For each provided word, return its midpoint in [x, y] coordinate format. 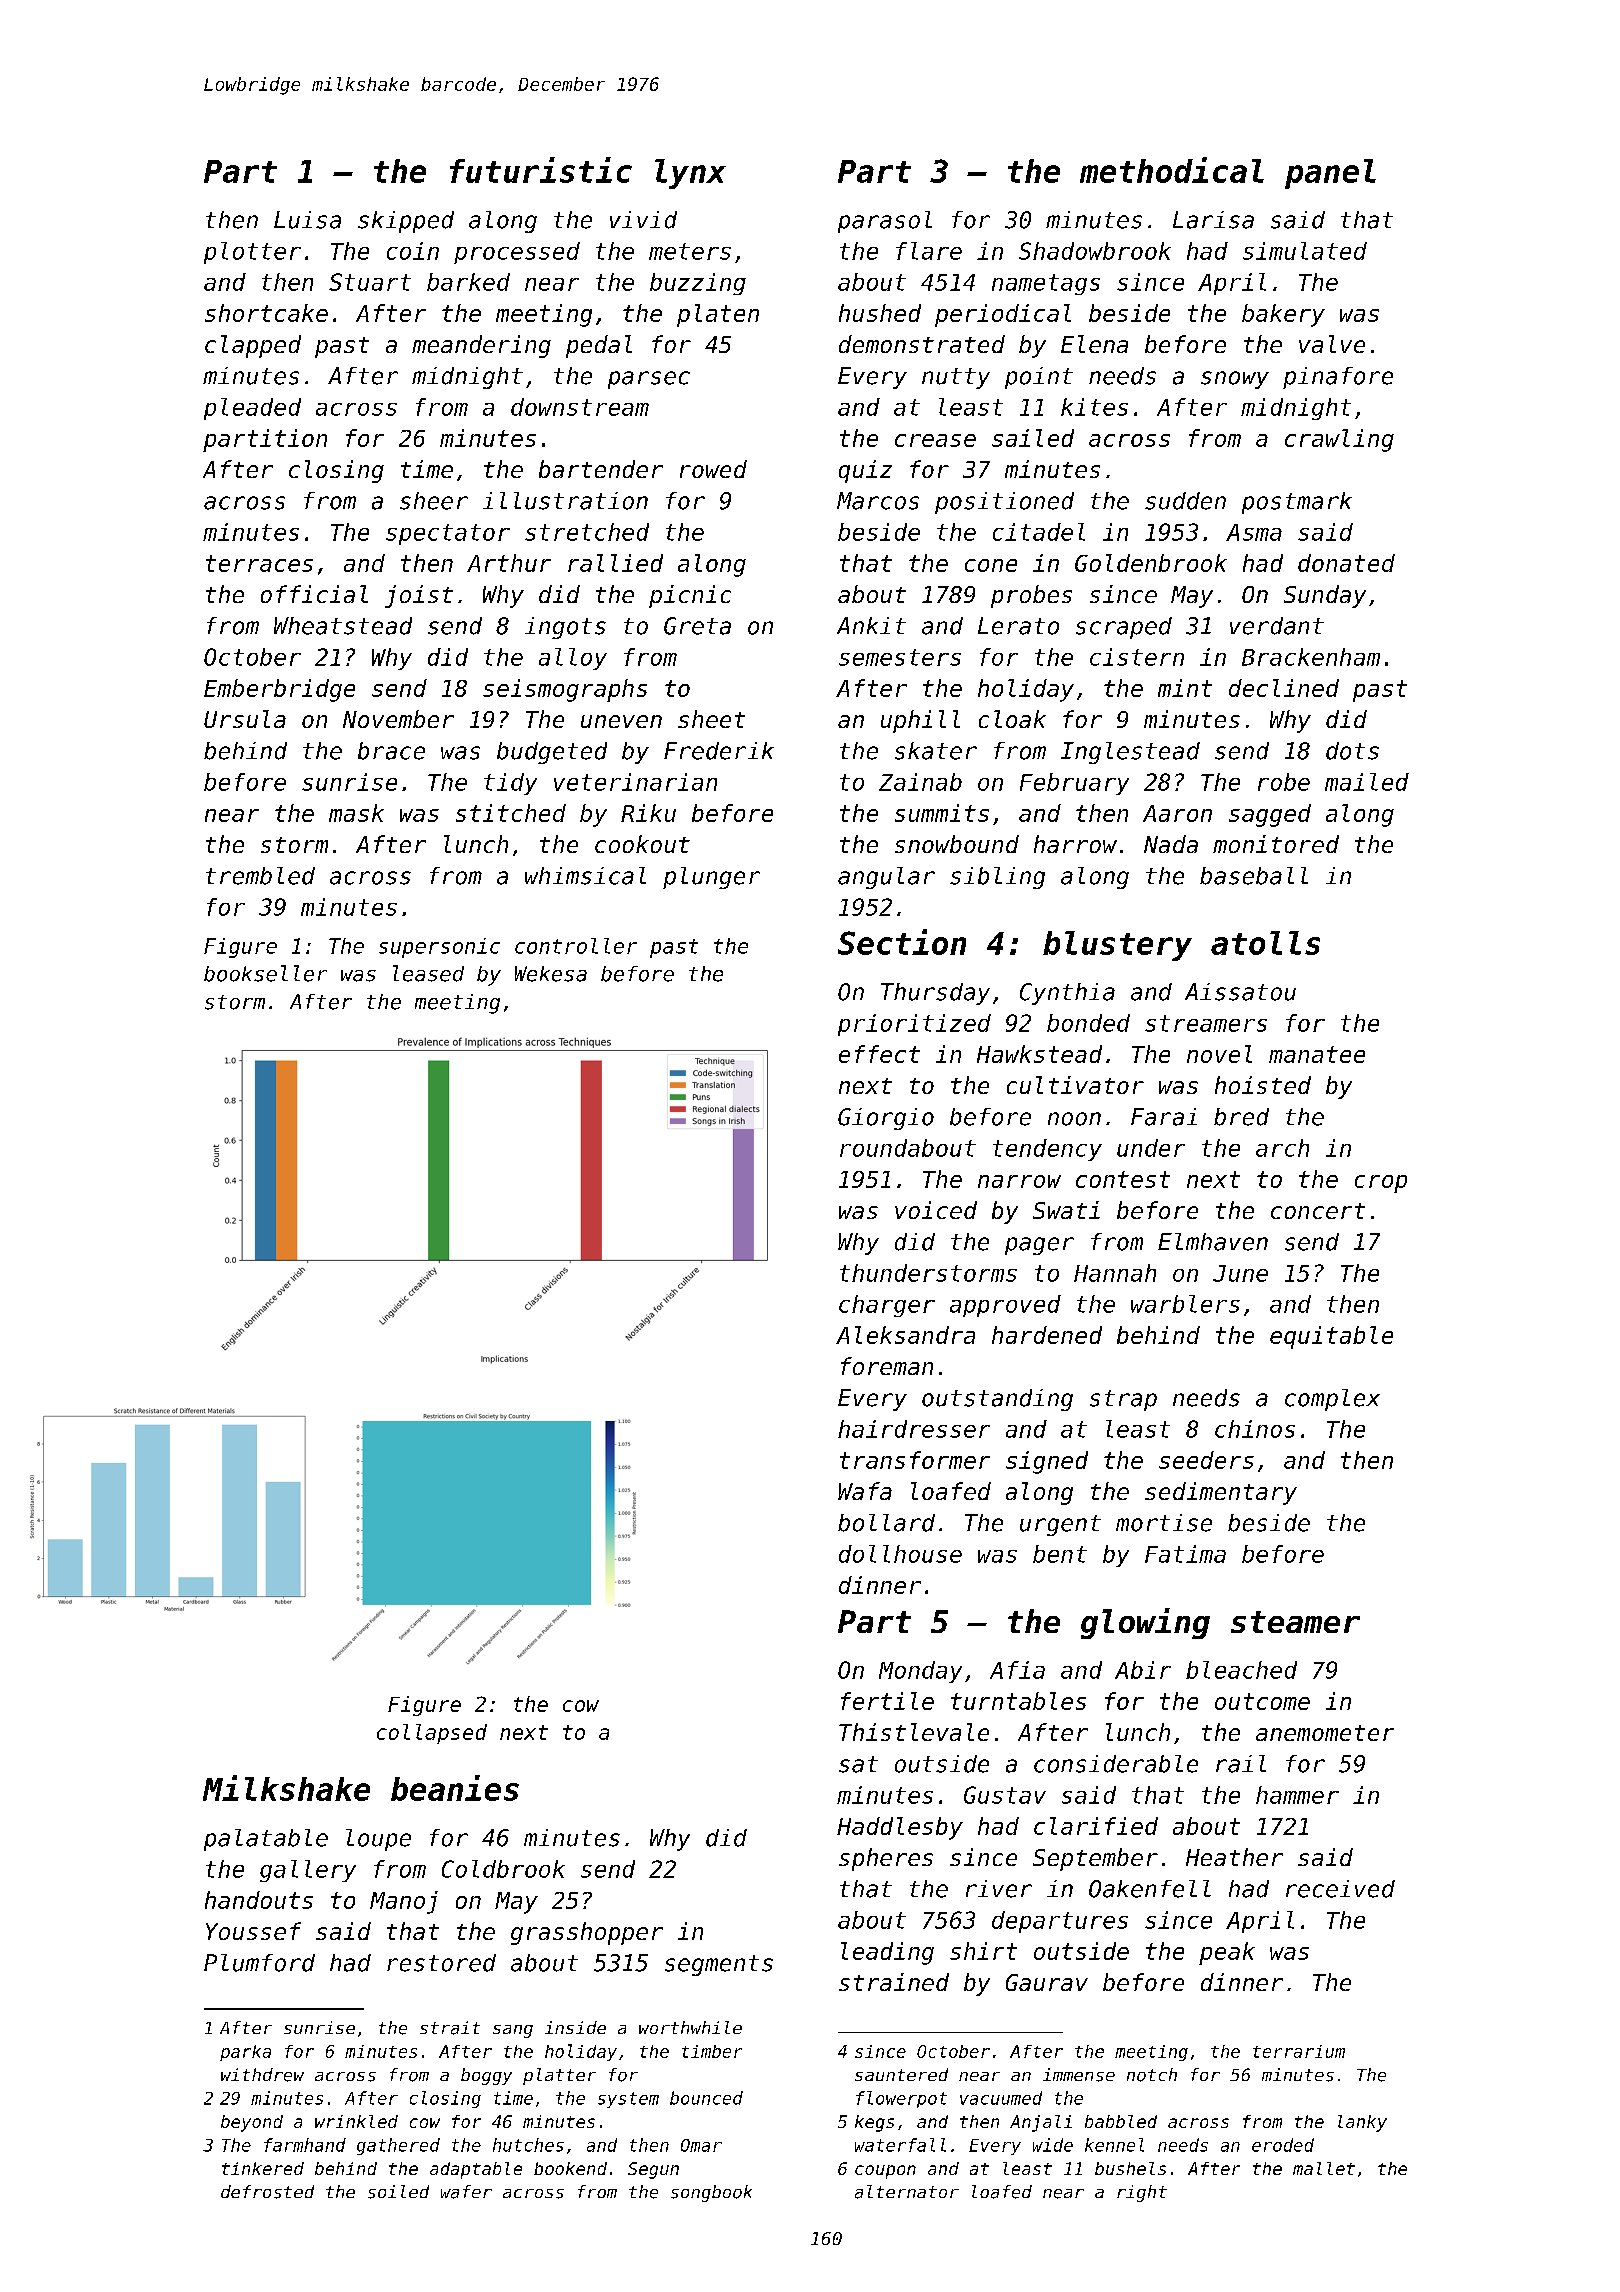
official [314, 594]
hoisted [1263, 1085]
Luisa [307, 220]
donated [1346, 563]
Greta [697, 626]
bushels [1130, 2168]
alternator [907, 2192]
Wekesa [551, 974]
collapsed [432, 1734]
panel [1330, 174]
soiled [398, 2192]
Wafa [865, 1491]
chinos [1255, 1429]
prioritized [914, 1025]
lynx [690, 174]
